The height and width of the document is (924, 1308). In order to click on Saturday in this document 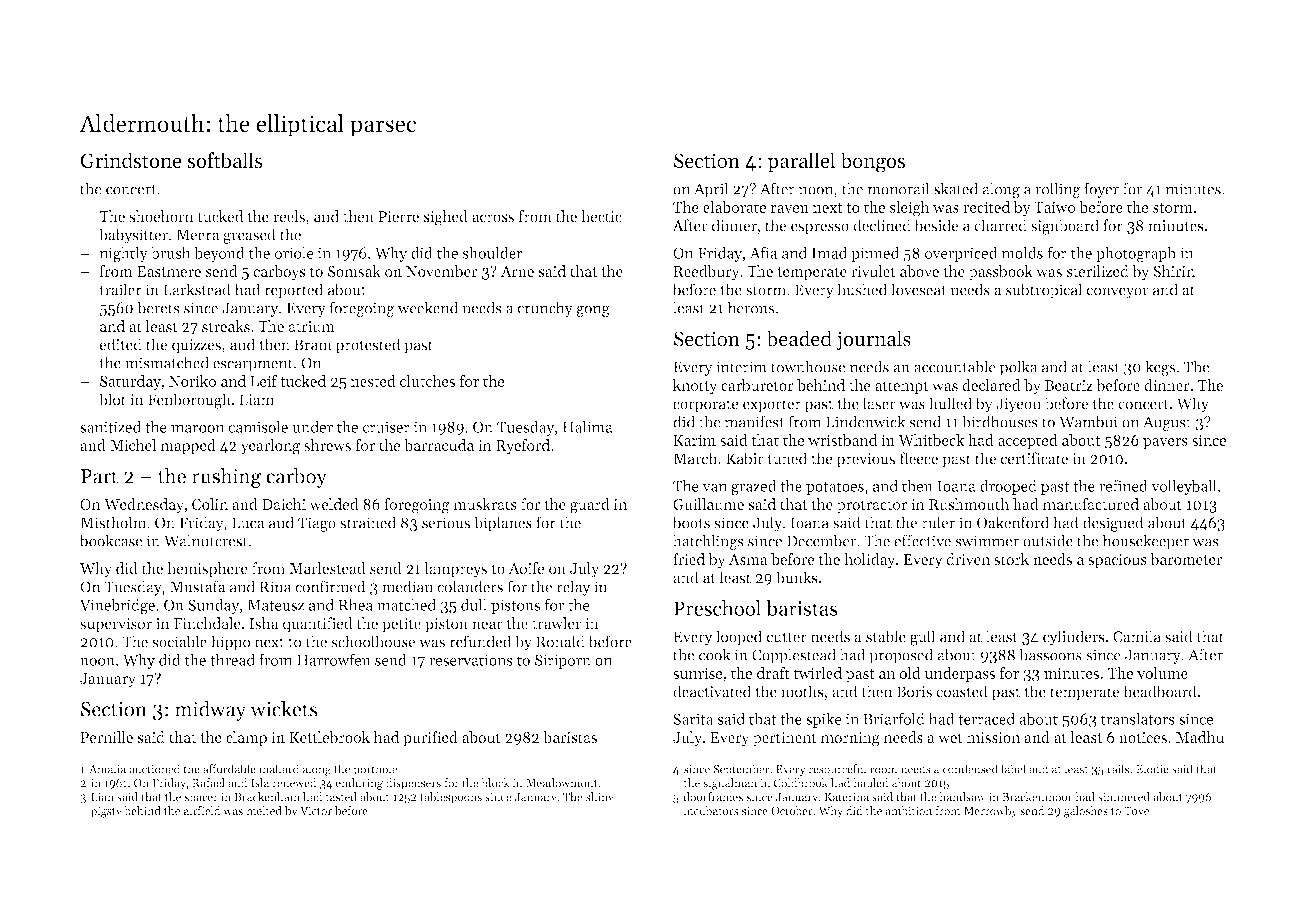, I will do `click(130, 382)`.
